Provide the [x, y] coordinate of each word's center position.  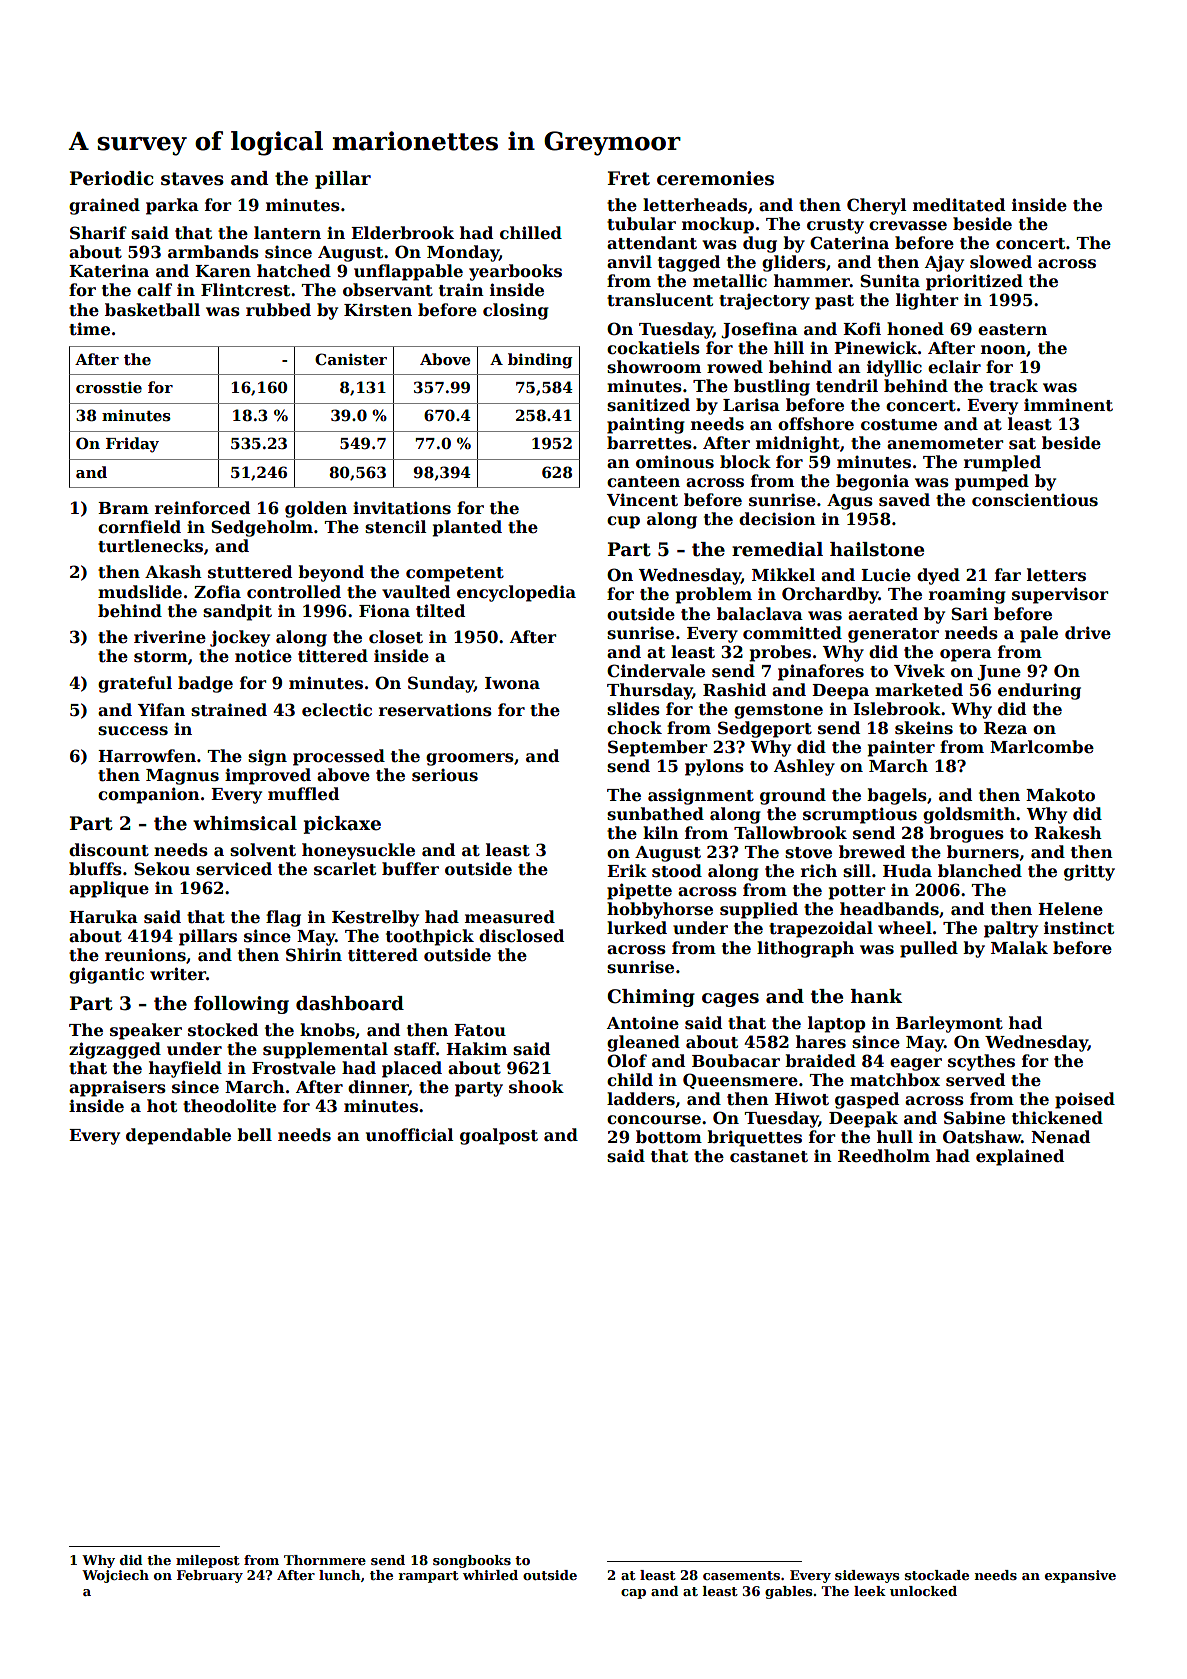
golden [316, 509]
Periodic [112, 178]
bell [254, 1135]
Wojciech [115, 1576]
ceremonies [715, 178]
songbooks [472, 1561]
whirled [490, 1575]
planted [467, 528]
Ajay [944, 263]
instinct [1079, 928]
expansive [1080, 1576]
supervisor [1060, 595]
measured [510, 917]
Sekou [162, 869]
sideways [867, 1576]
